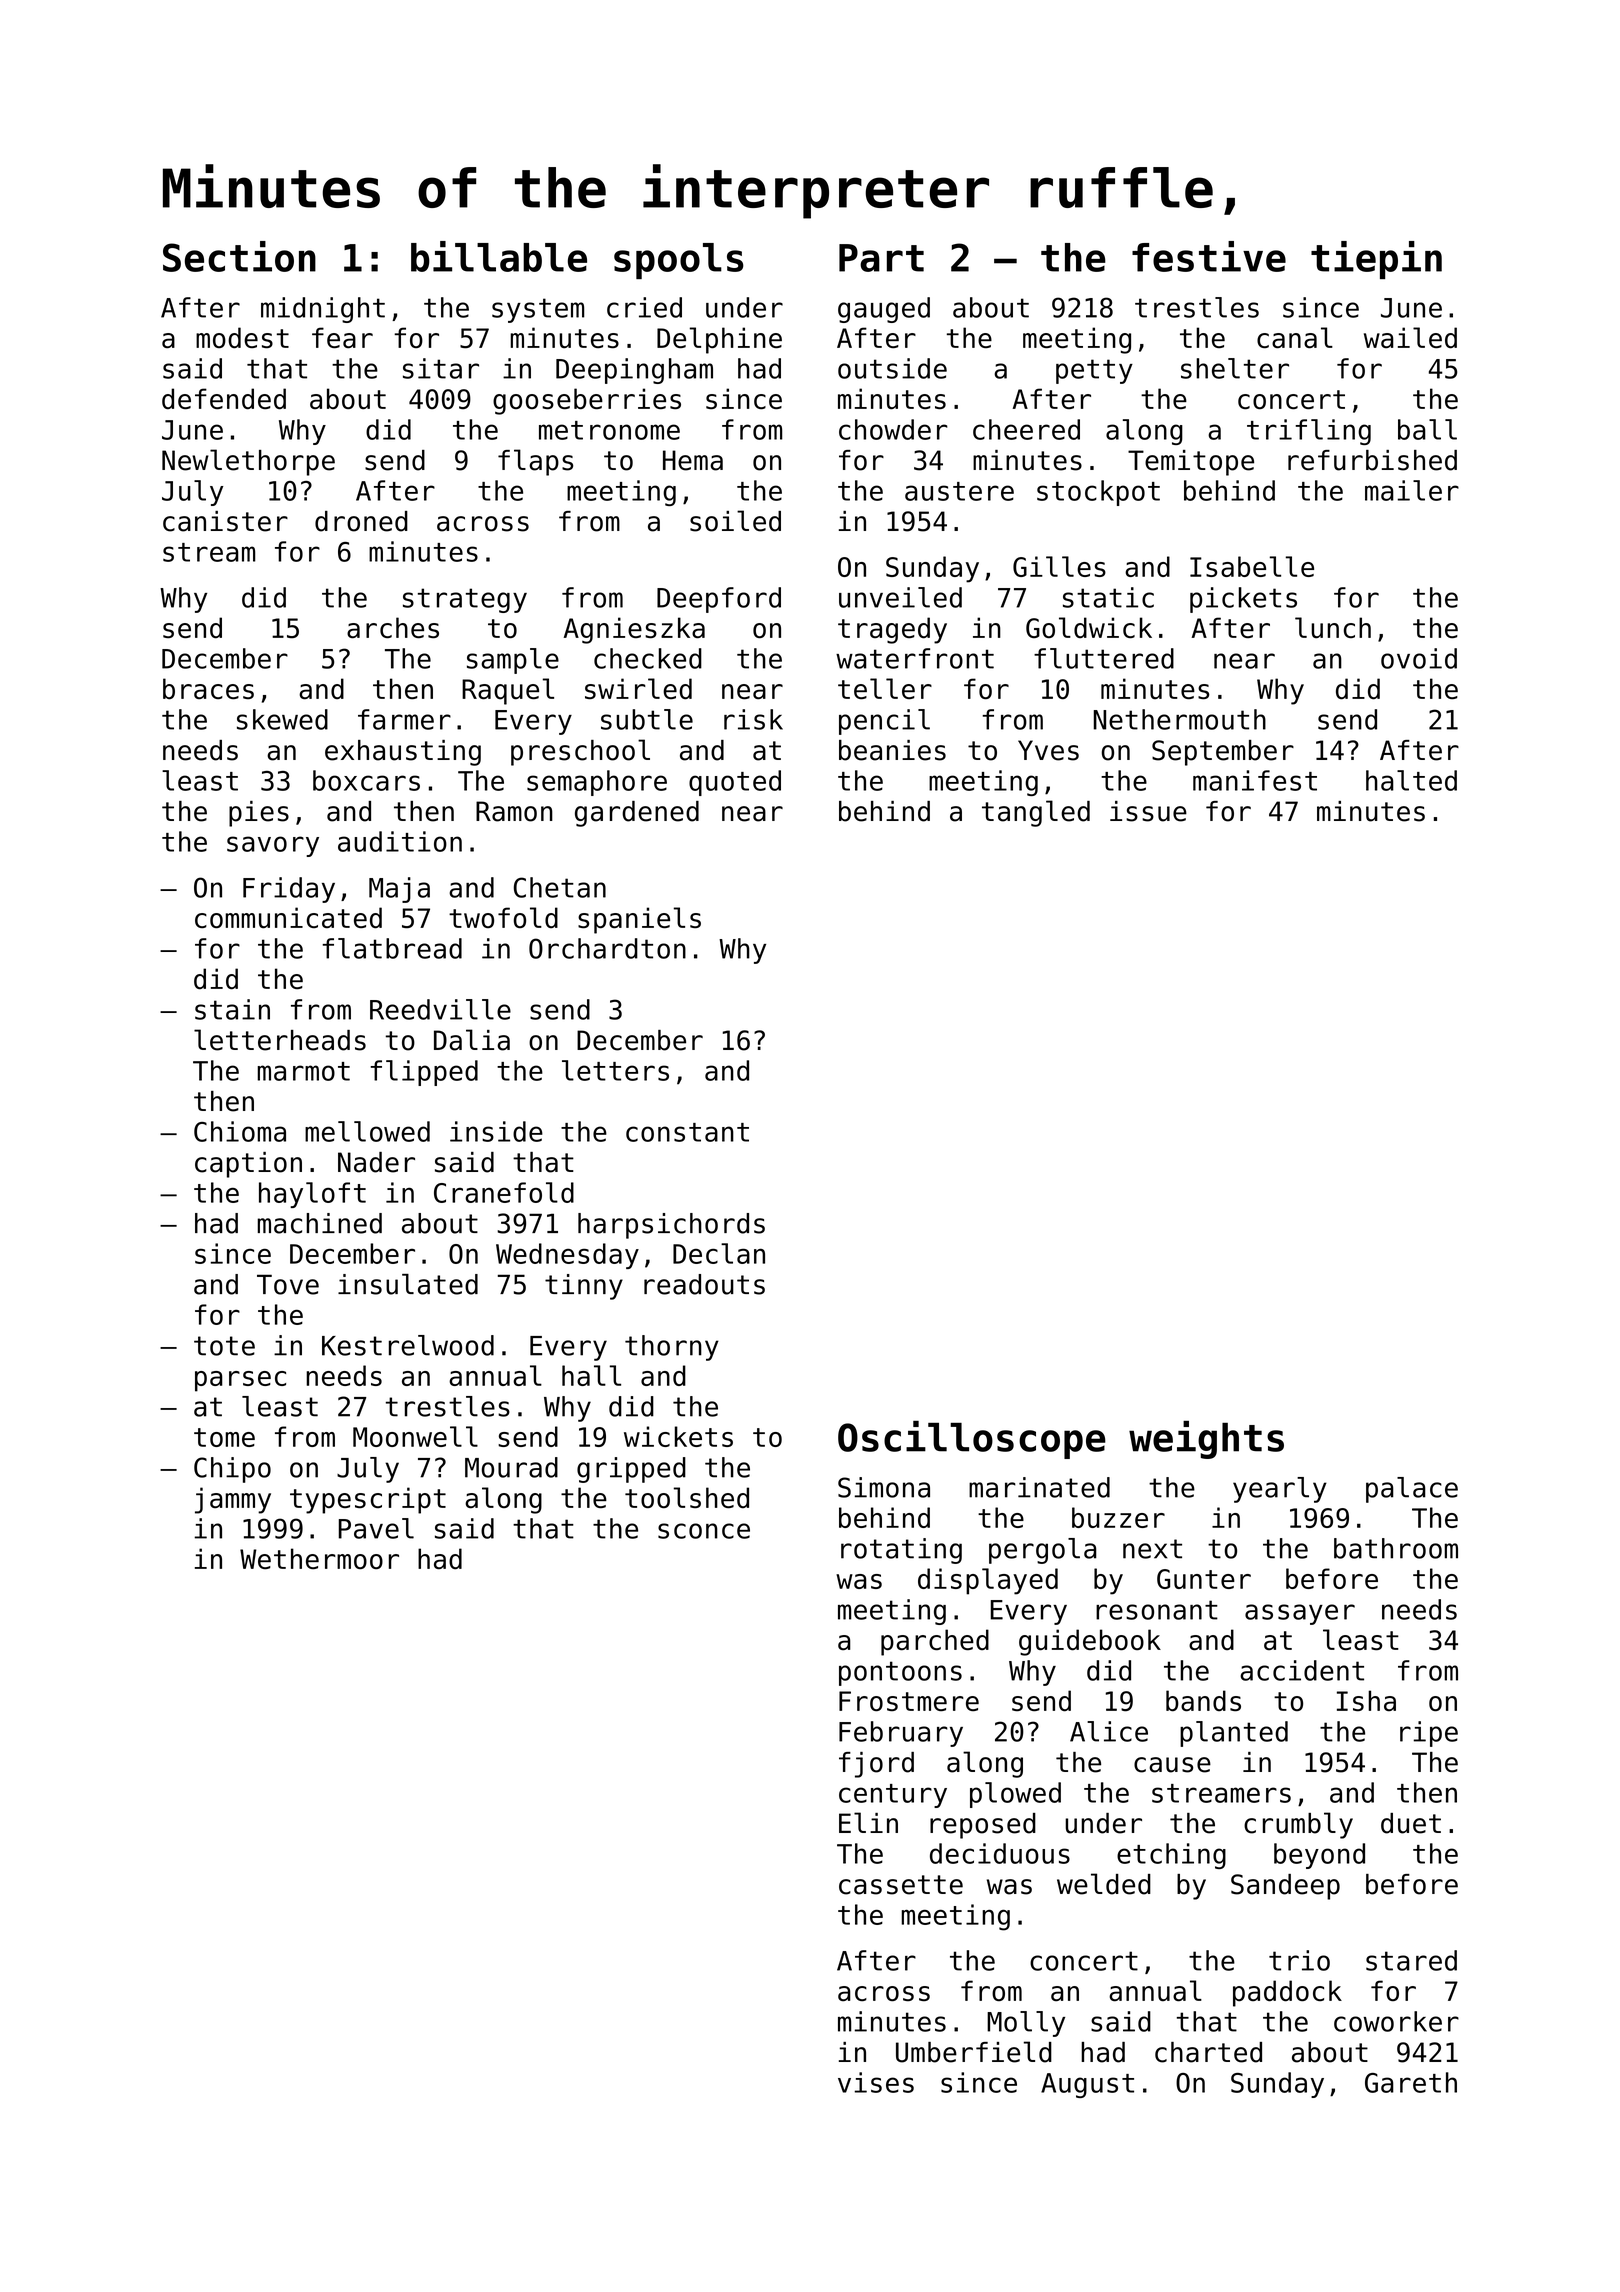 The height and width of the image is (2292, 1620). I want to click on chowder, so click(893, 429).
